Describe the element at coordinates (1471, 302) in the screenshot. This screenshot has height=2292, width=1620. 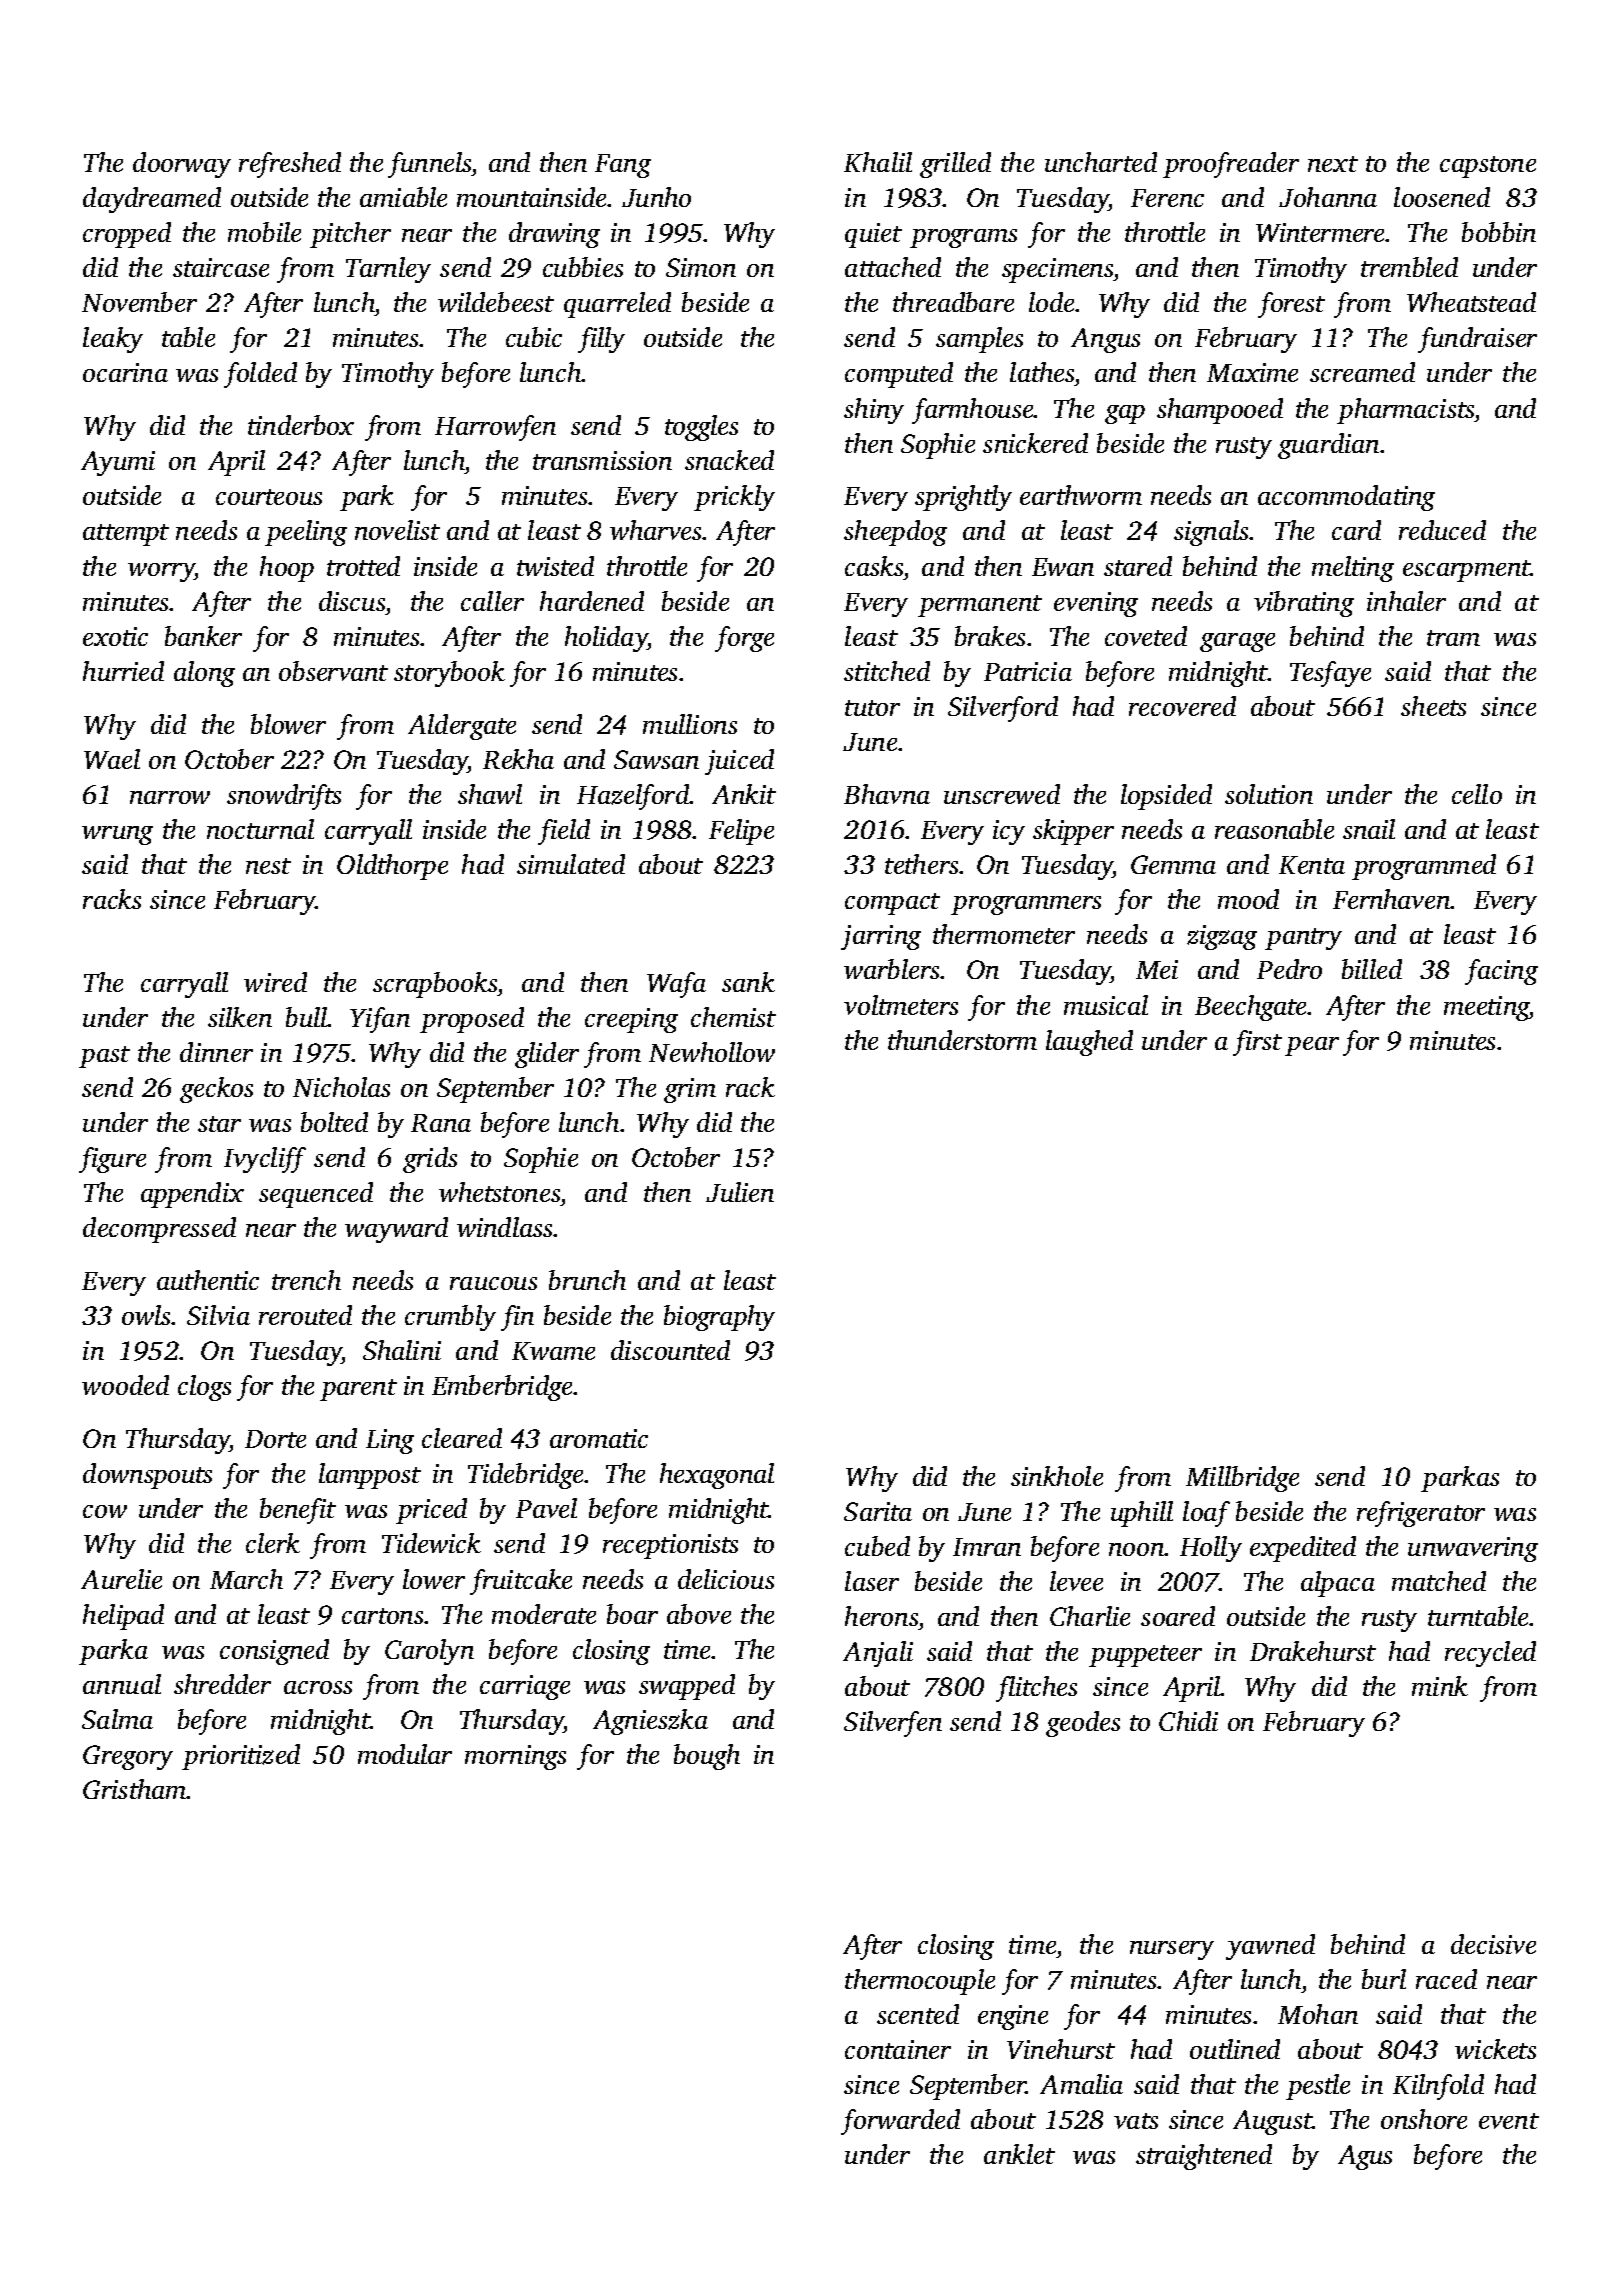
I see `Wheatstead` at that location.
